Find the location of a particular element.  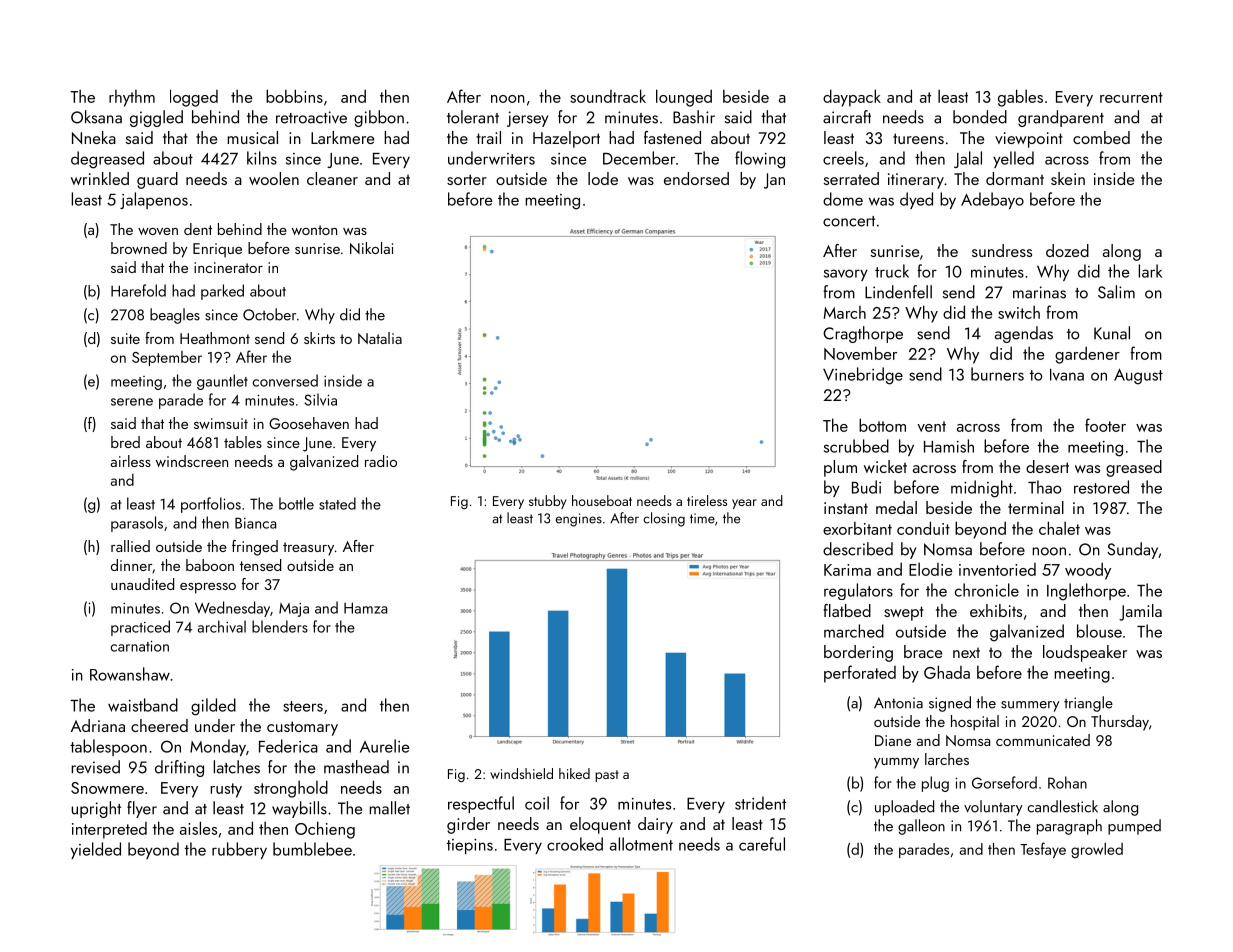

latches is located at coordinates (236, 767).
